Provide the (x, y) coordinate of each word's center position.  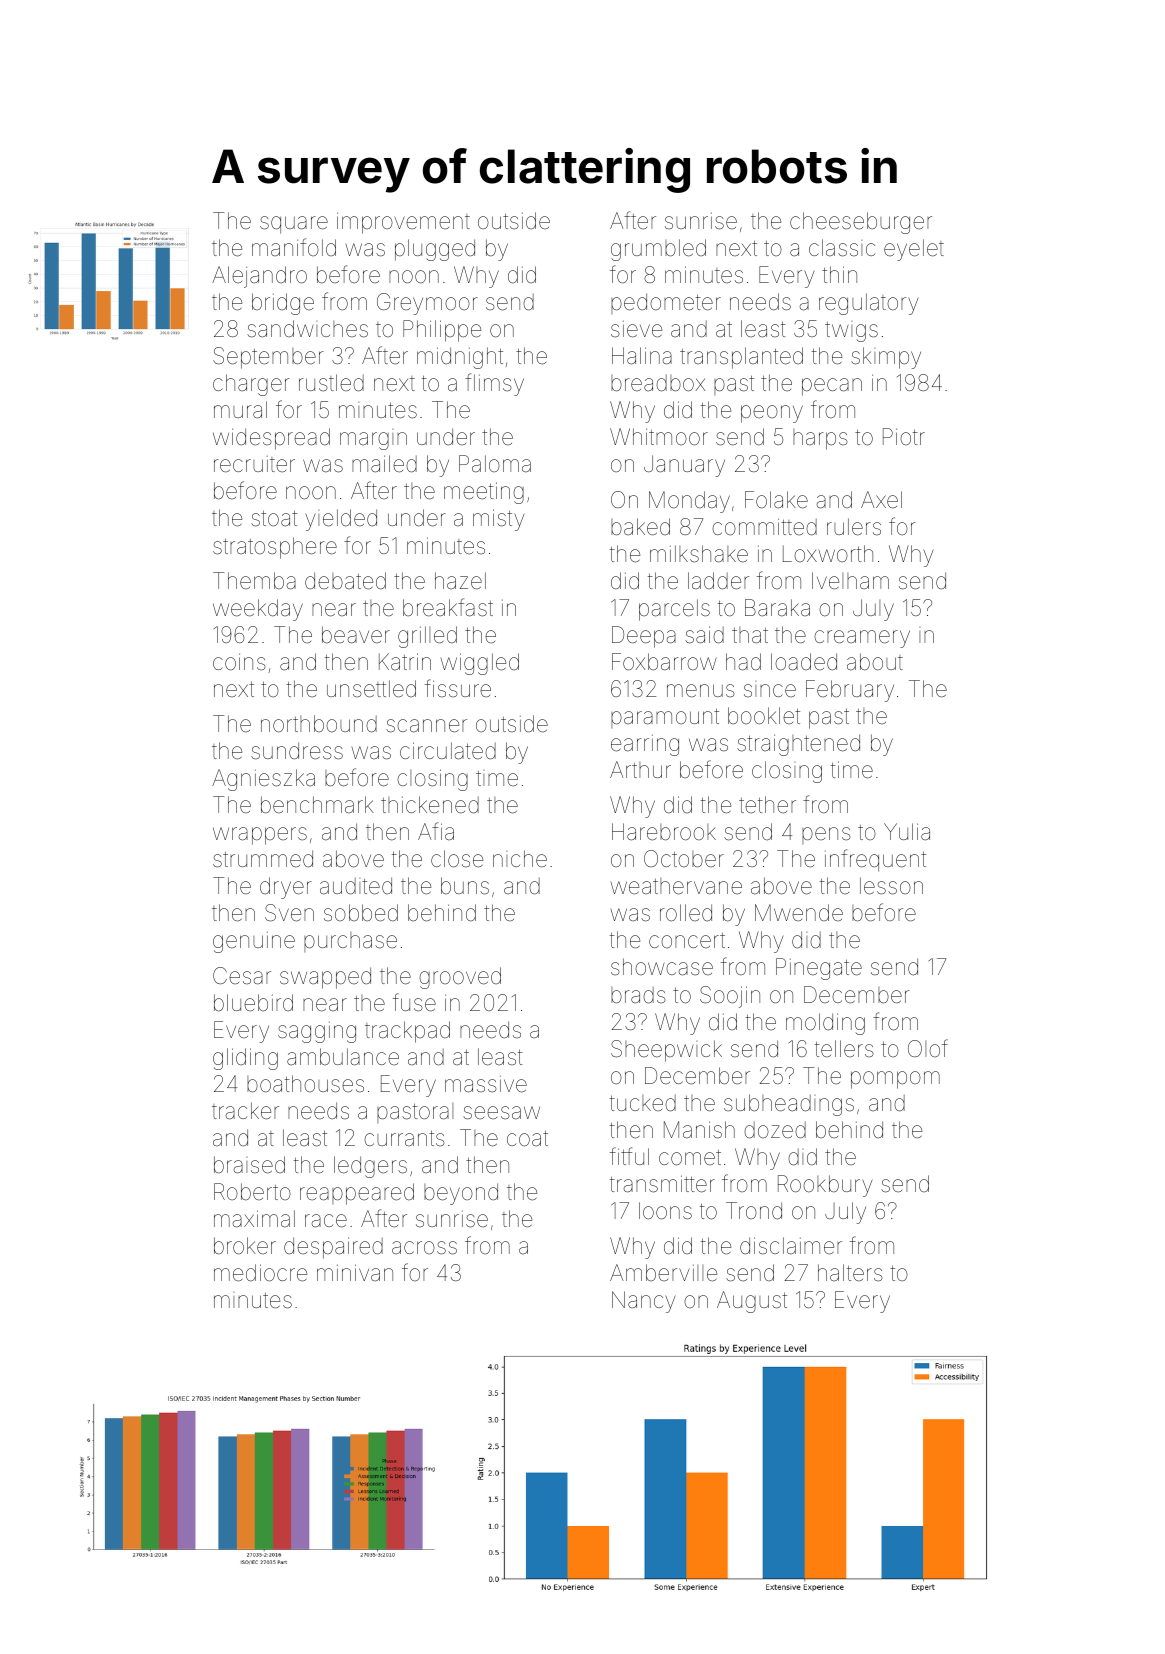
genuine (254, 942)
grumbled (658, 250)
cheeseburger (861, 223)
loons (665, 1211)
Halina (642, 356)
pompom (895, 1080)
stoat (274, 518)
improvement (403, 223)
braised (249, 1165)
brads (638, 995)
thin (839, 274)
